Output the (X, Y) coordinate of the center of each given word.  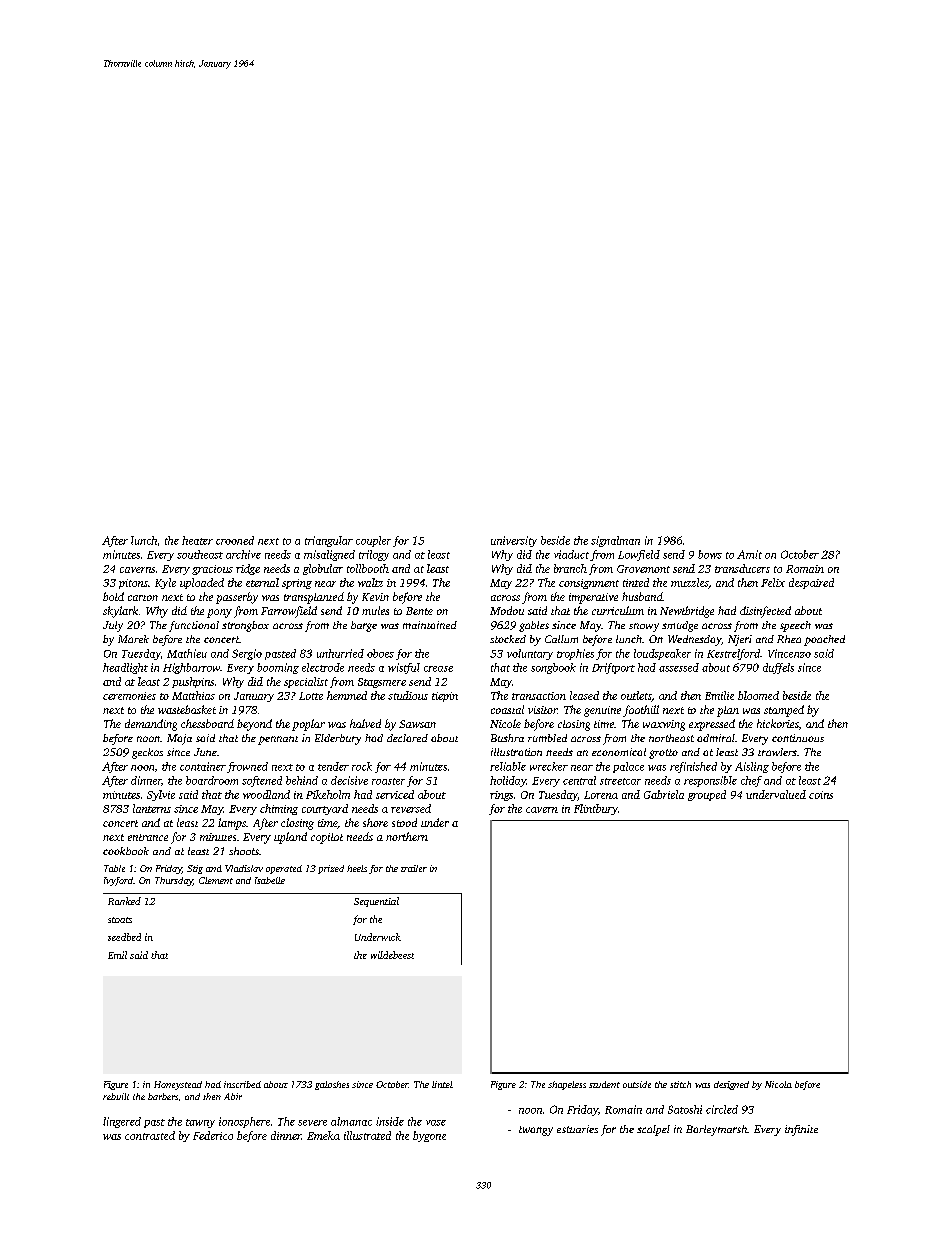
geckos (147, 753)
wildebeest (392, 955)
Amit (749, 554)
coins (821, 795)
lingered (122, 1122)
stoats (120, 920)
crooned (235, 540)
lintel (442, 1084)
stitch (680, 1084)
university (514, 541)
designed (731, 1085)
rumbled (547, 738)
